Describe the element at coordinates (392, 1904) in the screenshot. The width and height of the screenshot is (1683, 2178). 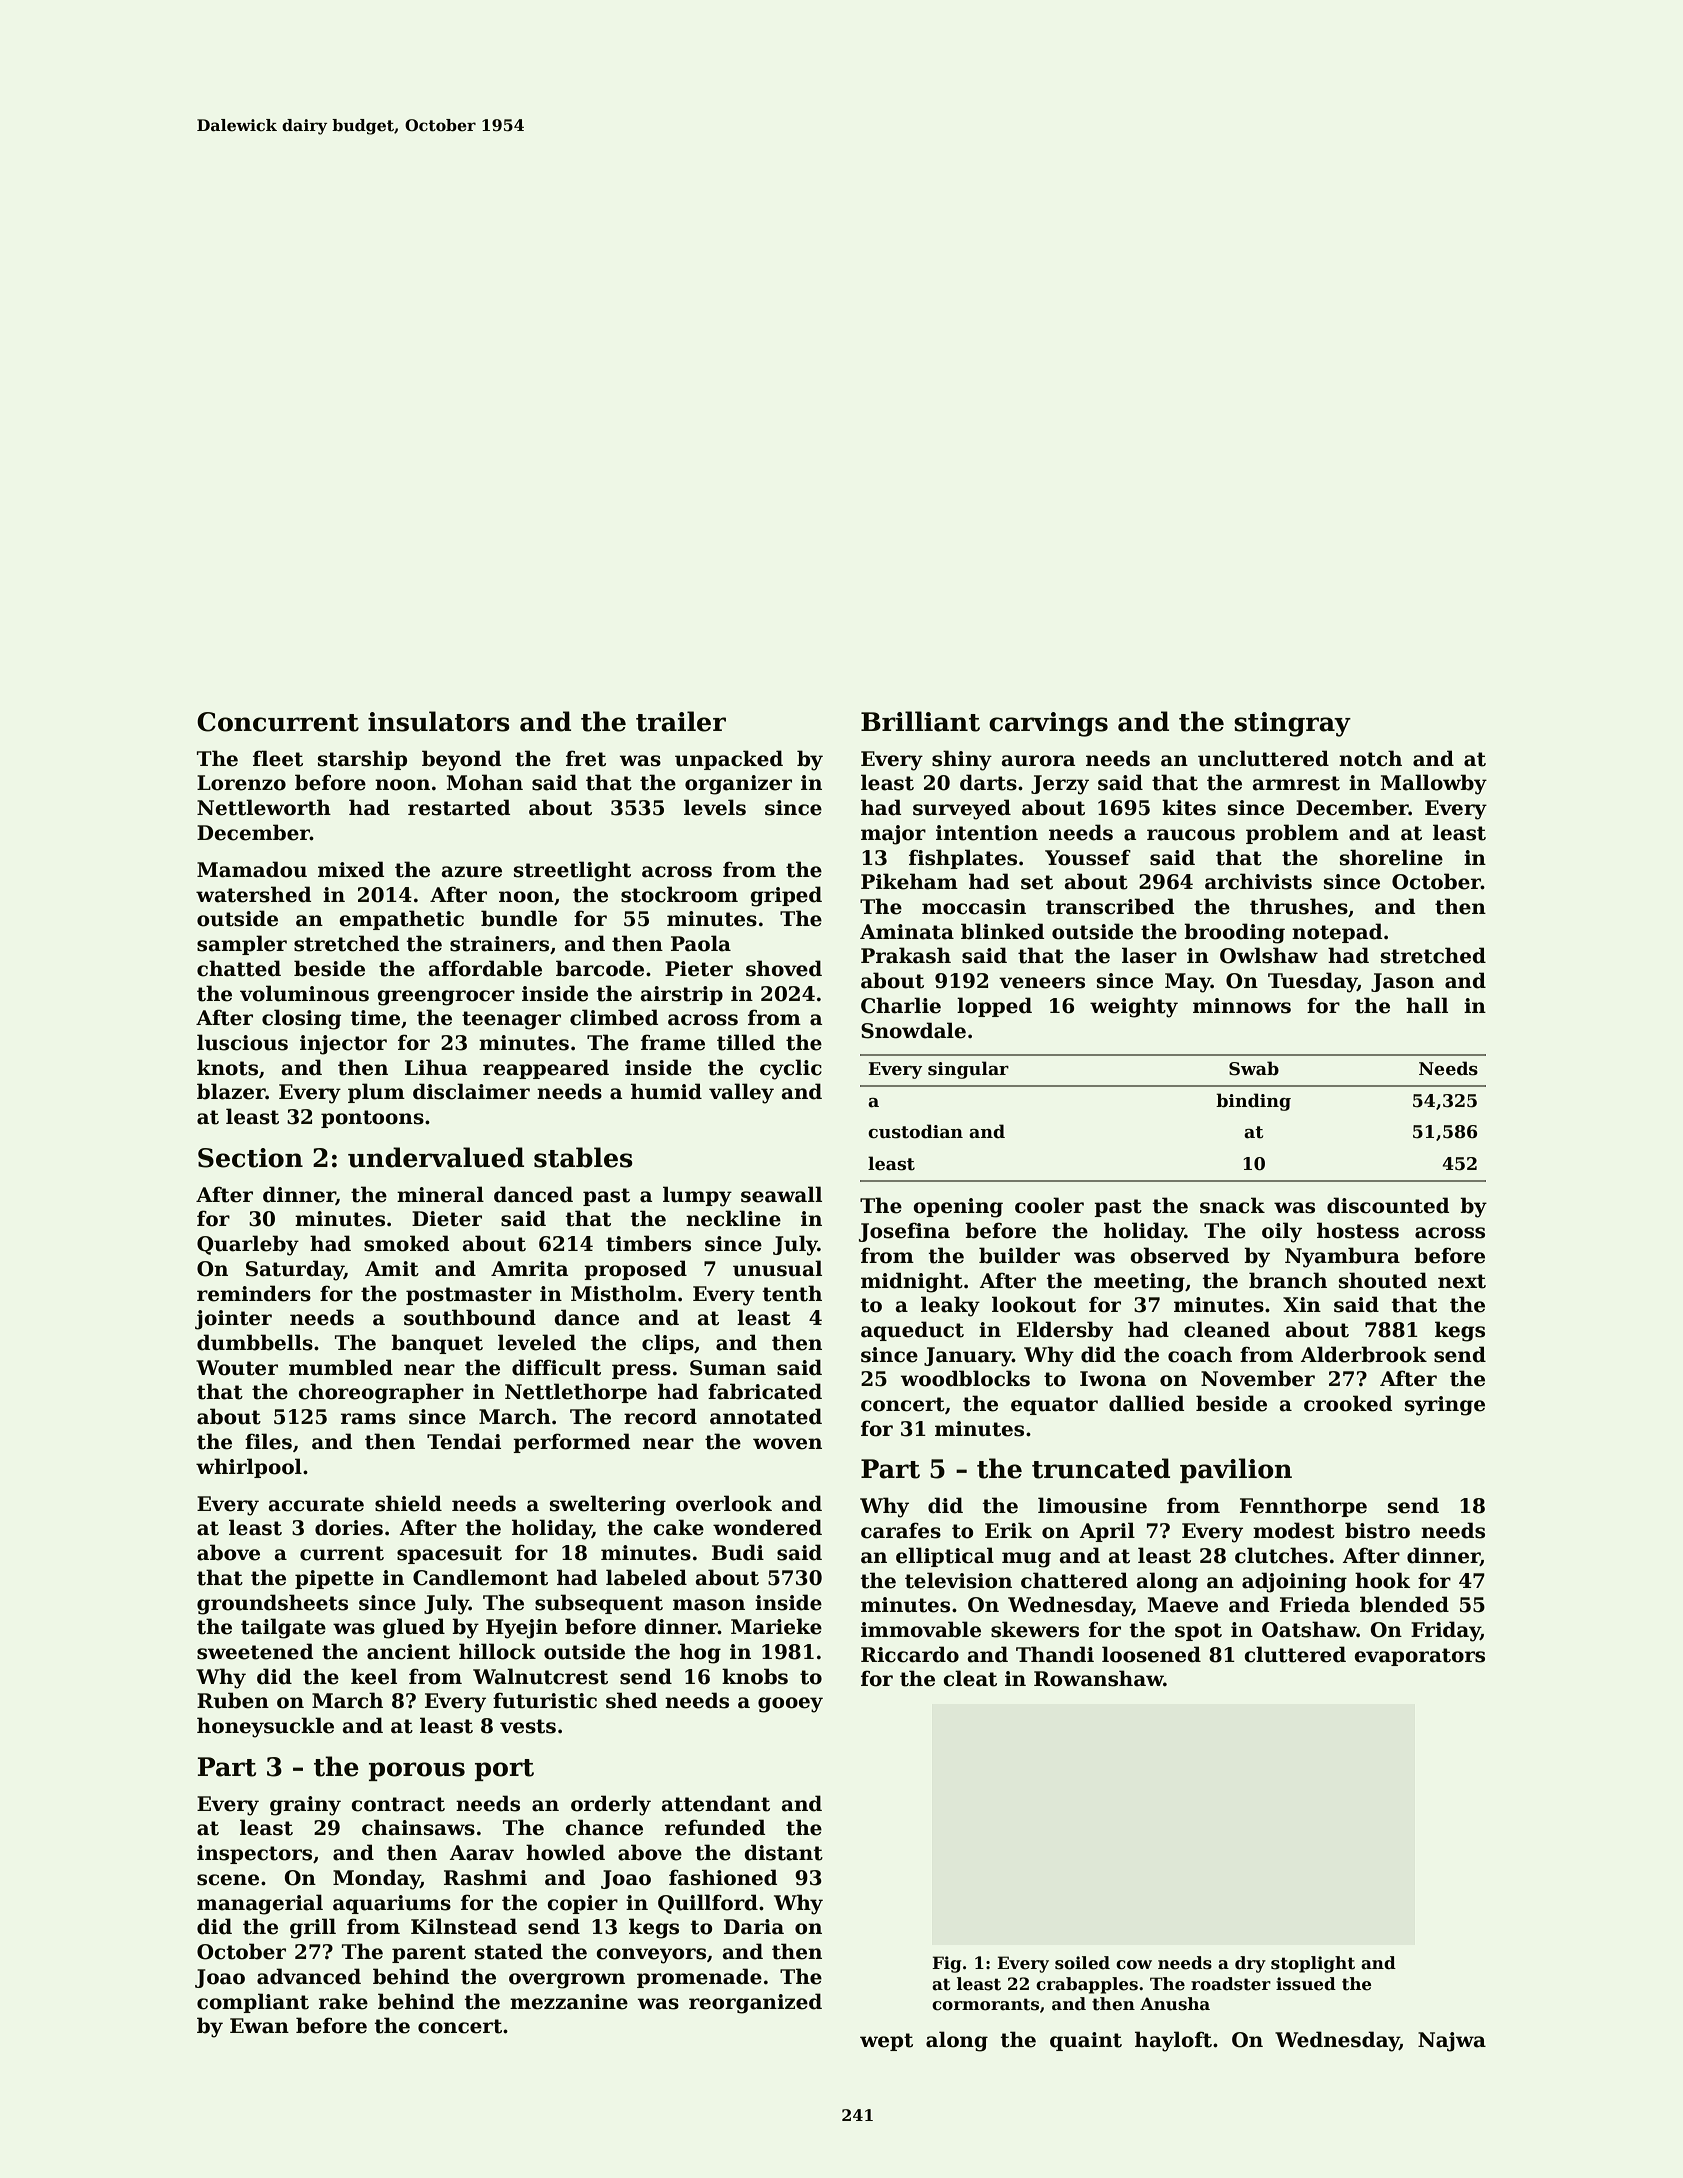
I see `aquariums` at that location.
